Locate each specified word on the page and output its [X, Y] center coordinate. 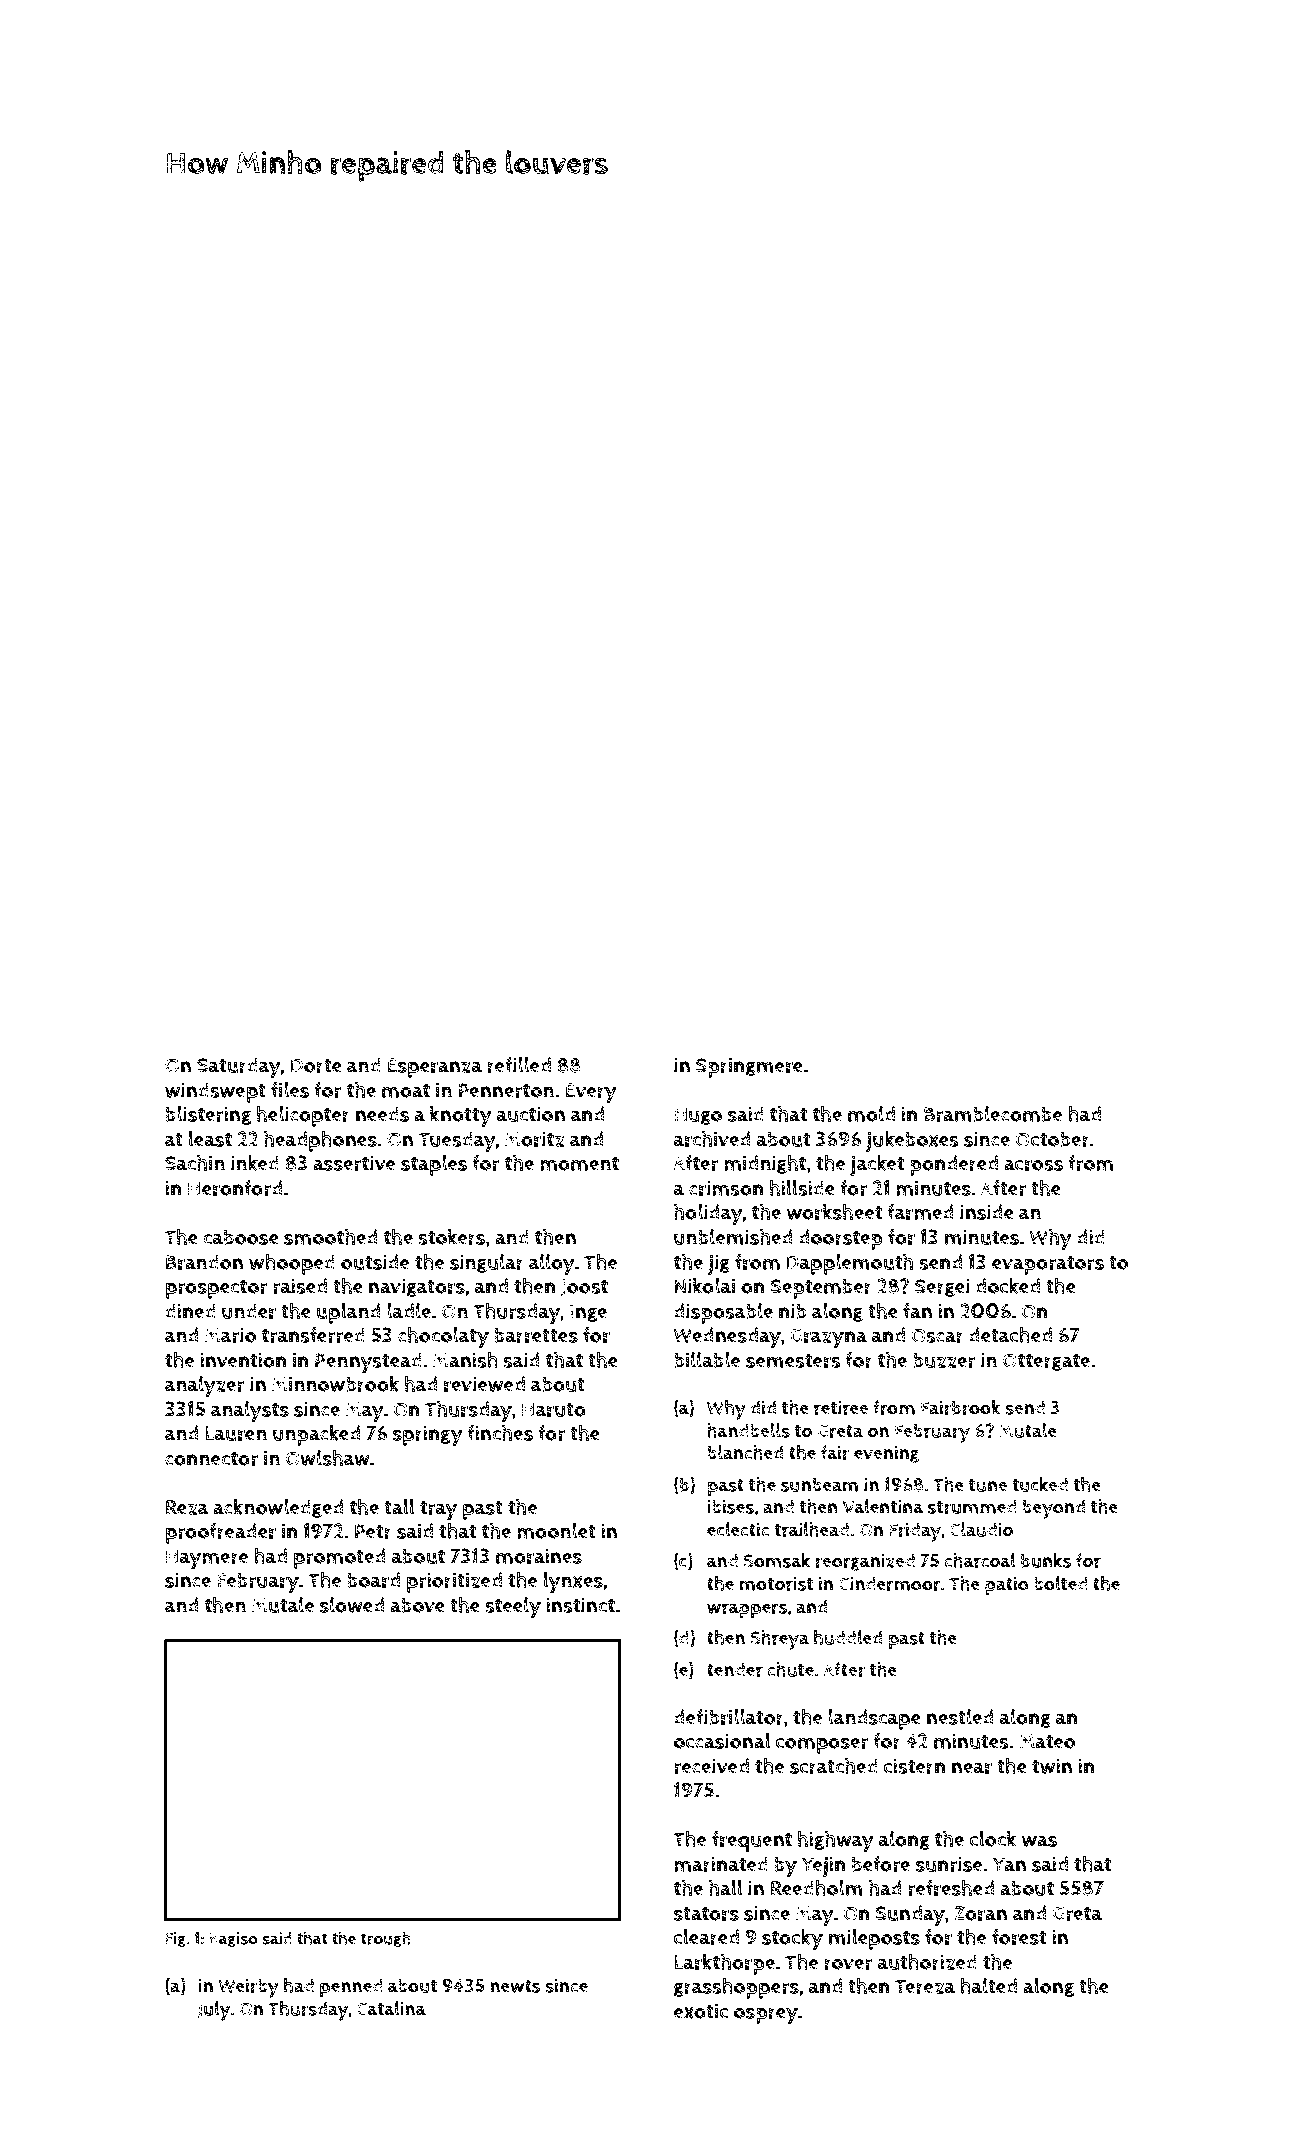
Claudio [981, 1529]
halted [988, 1986]
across [1033, 1165]
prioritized [454, 1582]
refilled [519, 1065]
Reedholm [817, 1888]
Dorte [316, 1065]
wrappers [747, 1610]
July [214, 2011]
